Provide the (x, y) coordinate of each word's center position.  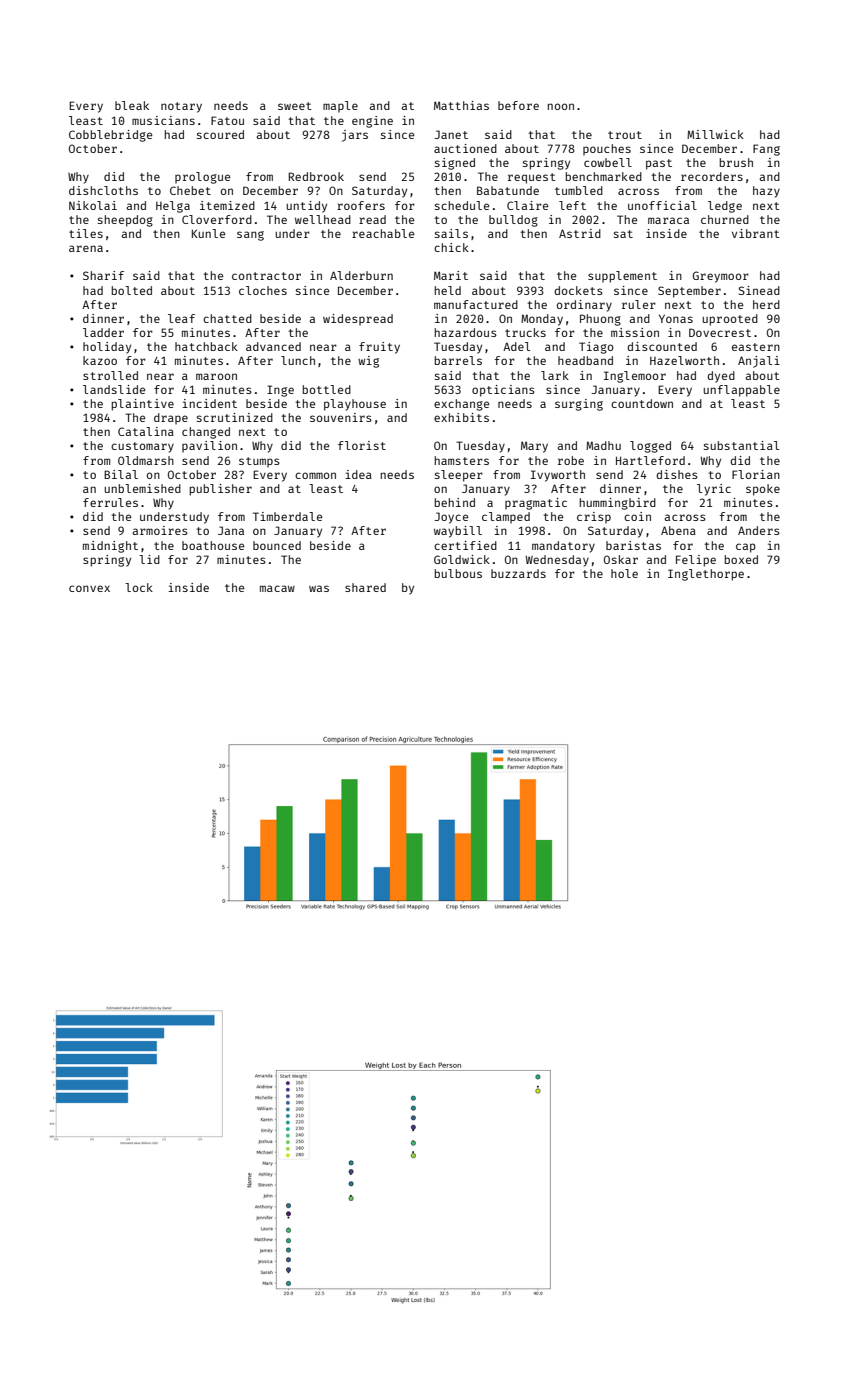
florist (362, 445)
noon (561, 106)
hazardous (466, 332)
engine (372, 122)
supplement (622, 277)
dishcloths (103, 190)
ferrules (110, 502)
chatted (227, 318)
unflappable (742, 391)
